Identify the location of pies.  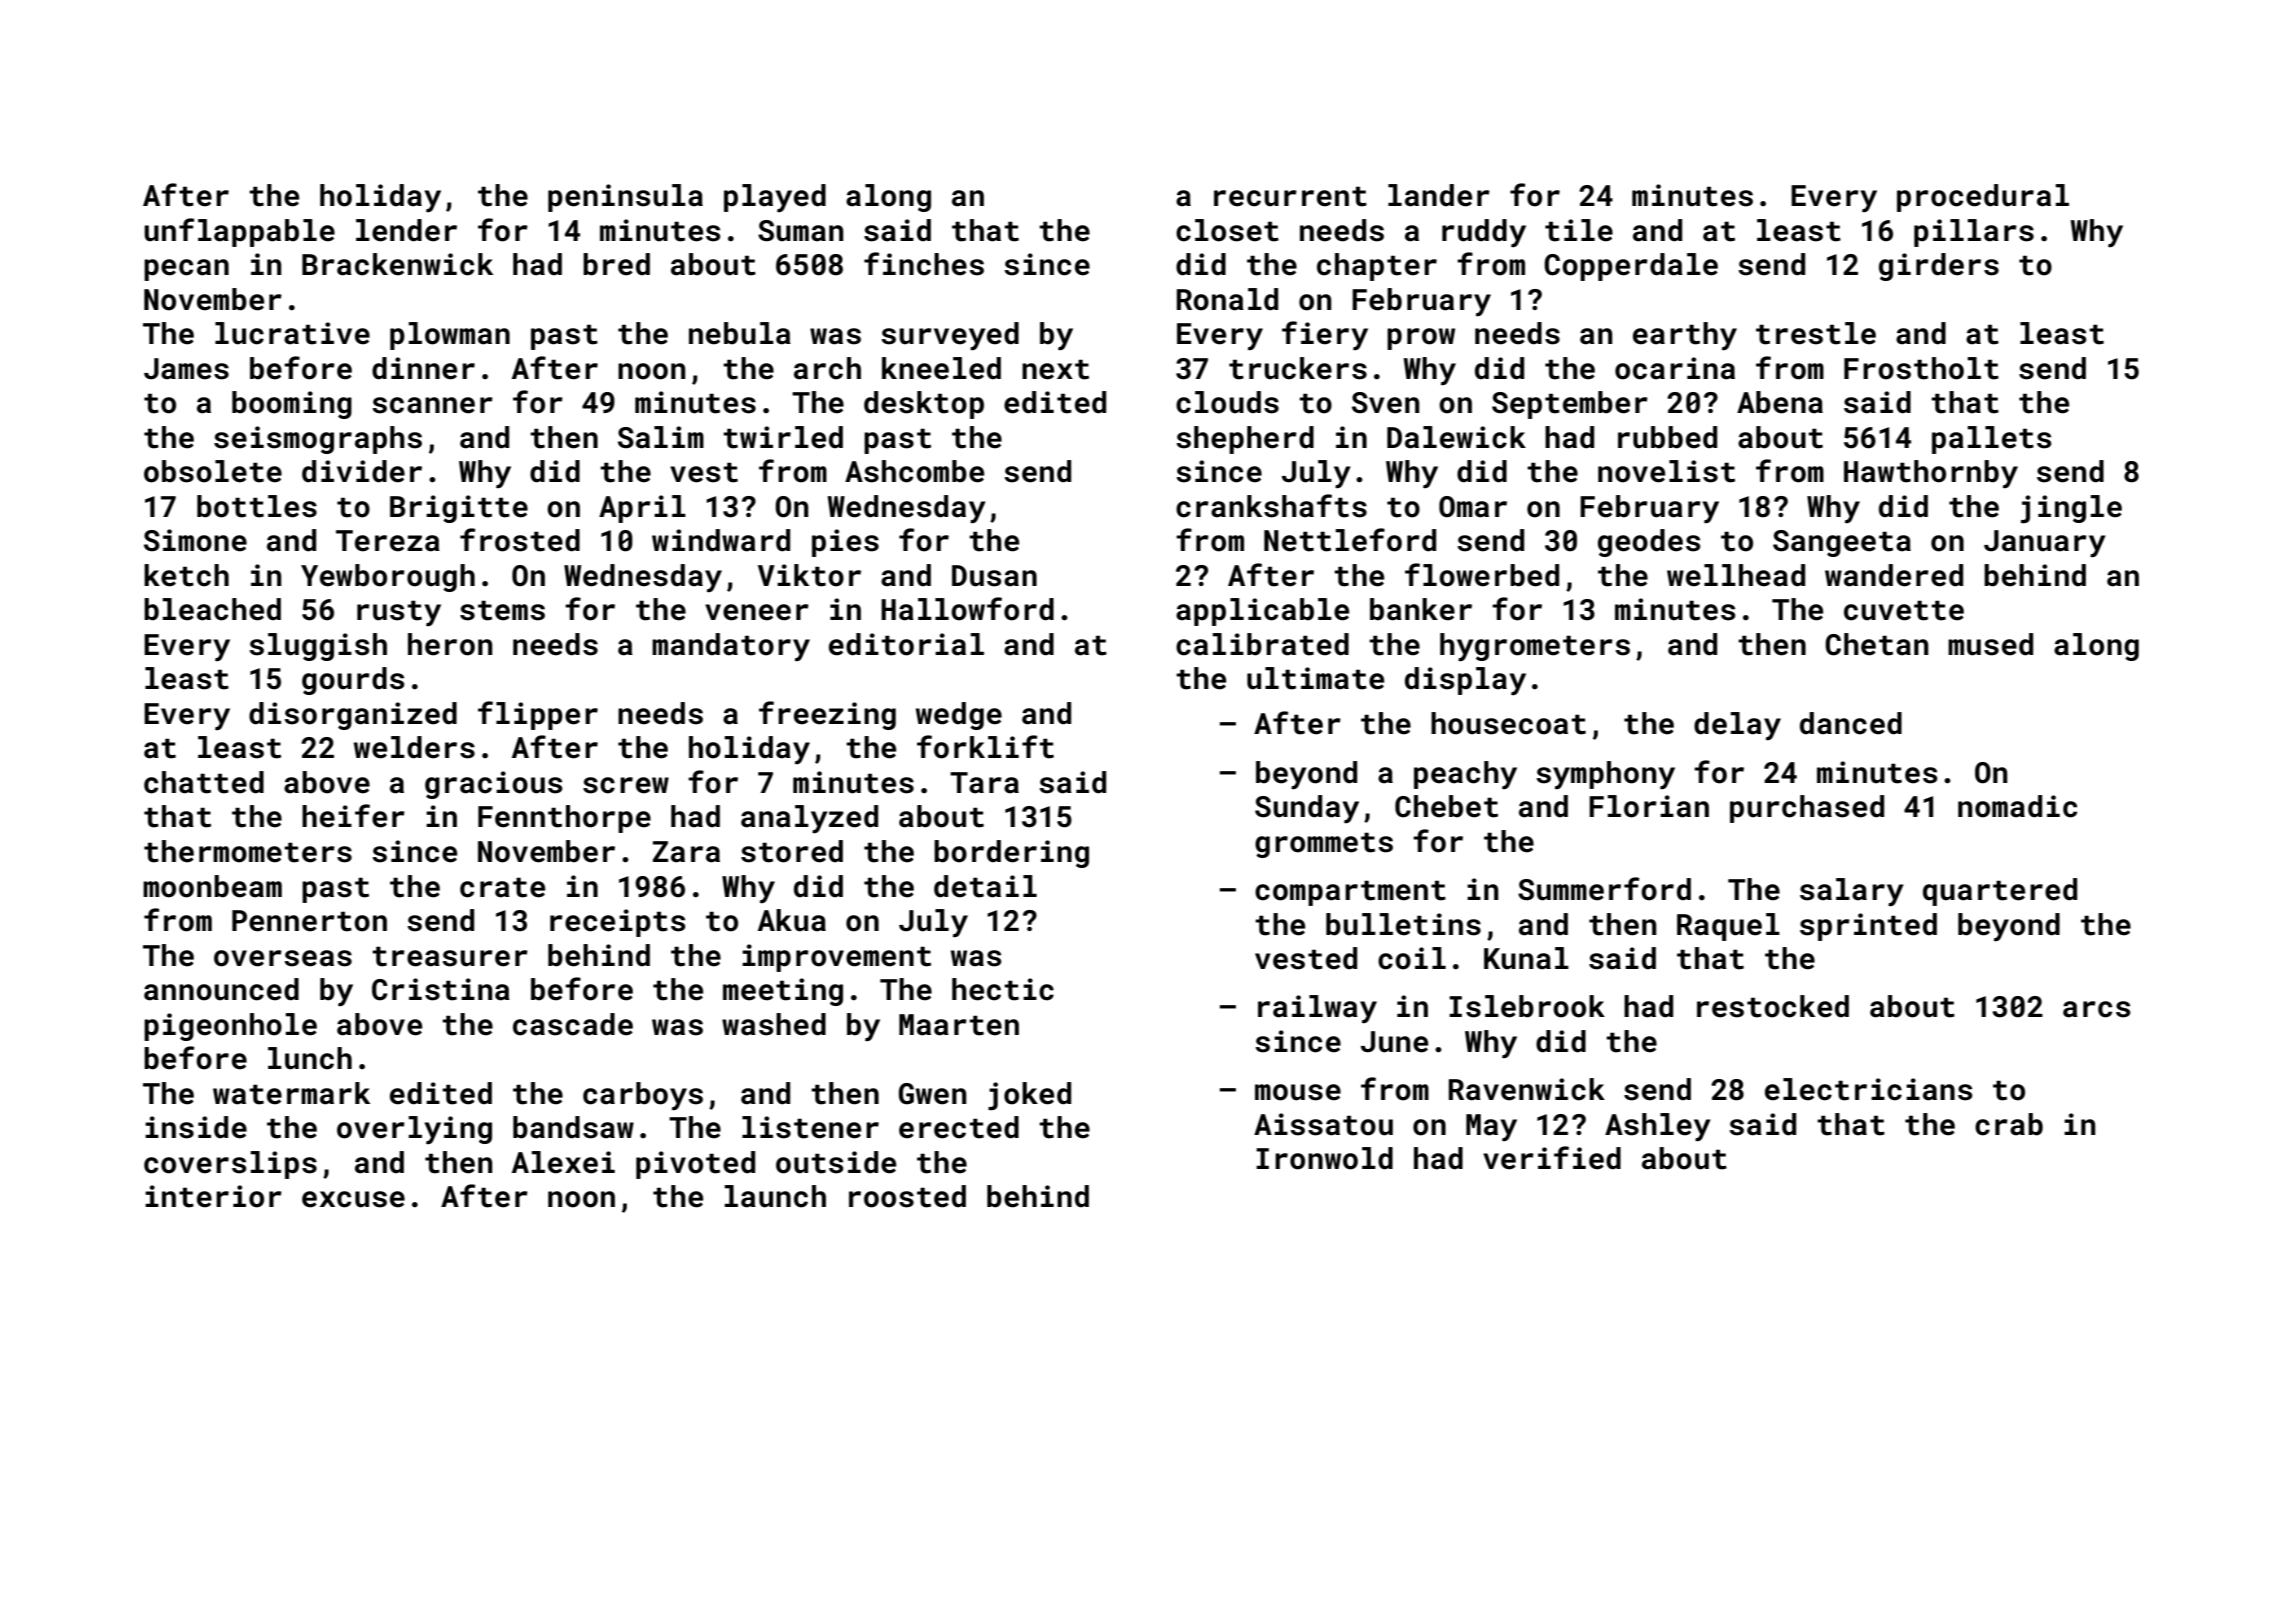
(845, 543).
